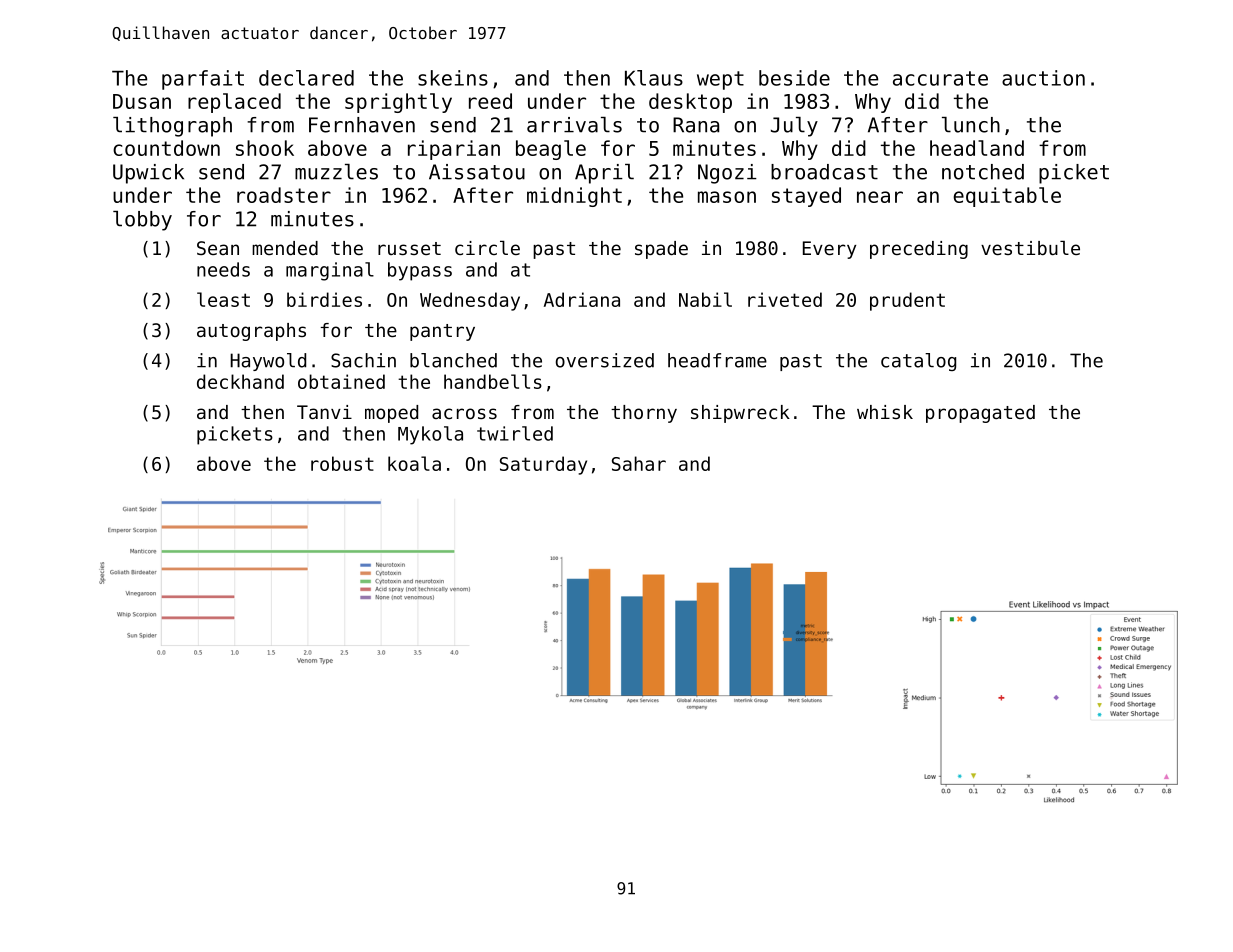 This document has width=1233, height=952. Describe the element at coordinates (971, 125) in the document. I see `lunch` at that location.
